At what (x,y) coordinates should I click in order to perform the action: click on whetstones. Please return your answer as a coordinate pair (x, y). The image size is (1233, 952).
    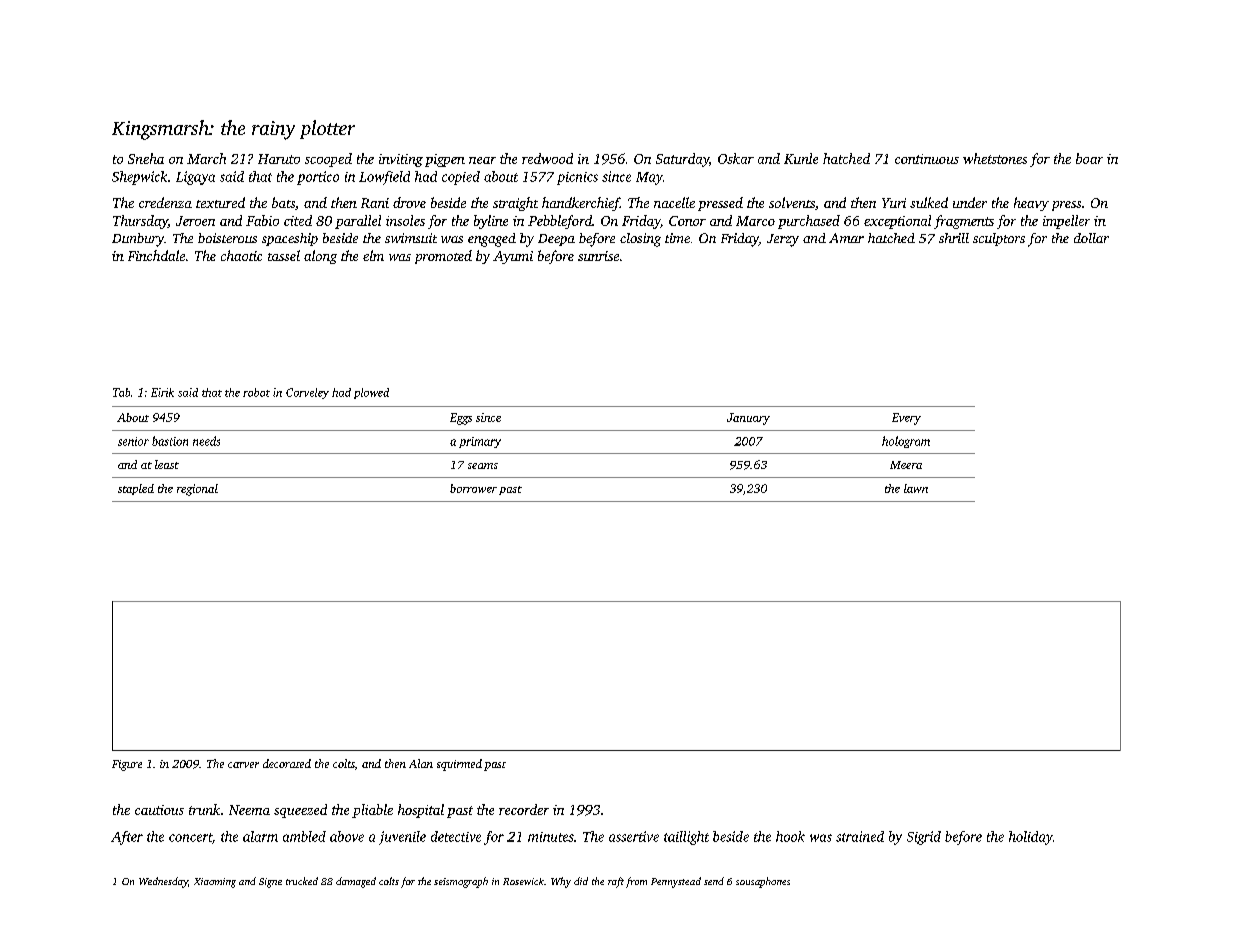
    Looking at the image, I should click on (995, 158).
